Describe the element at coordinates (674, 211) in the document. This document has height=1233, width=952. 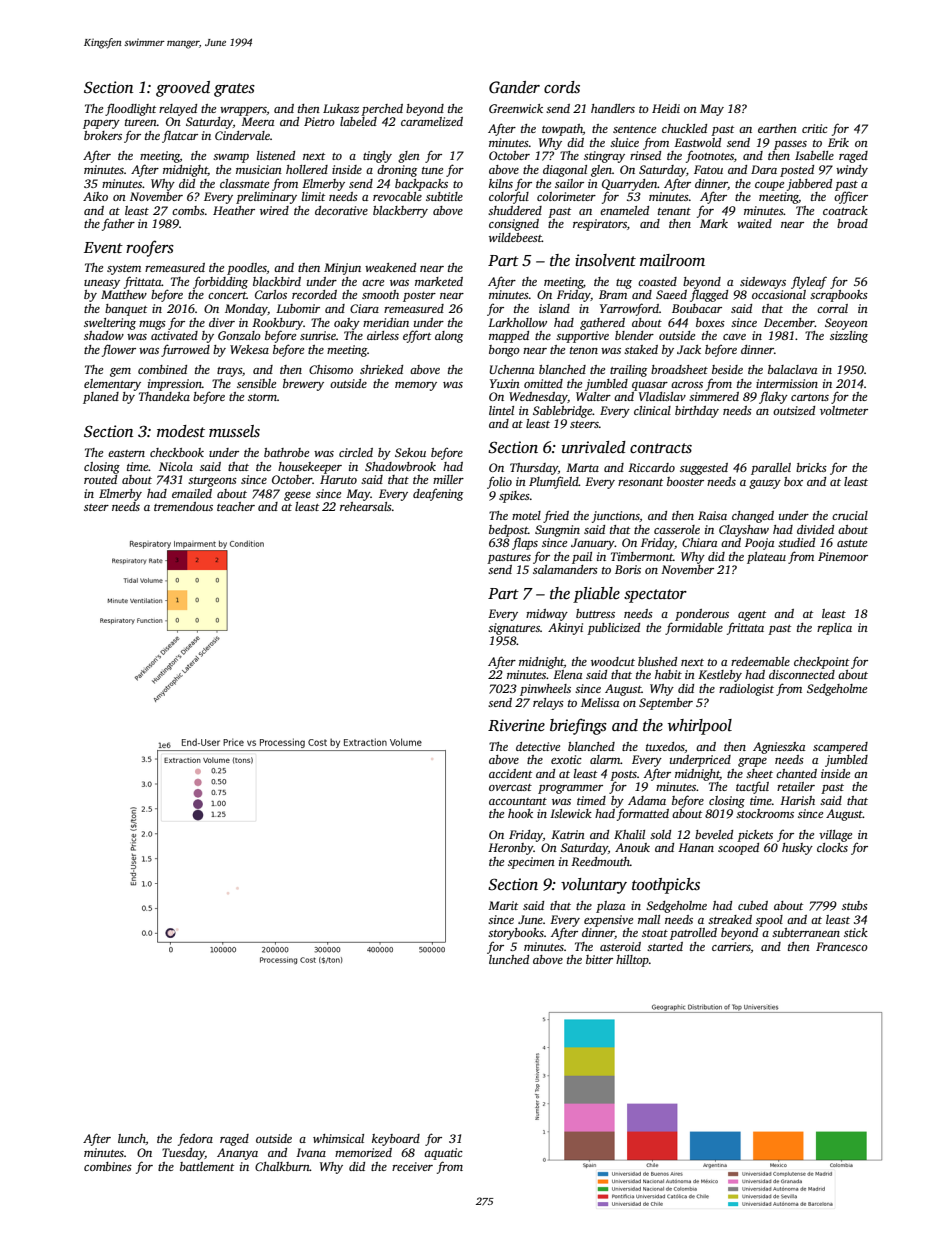
I see `tenant` at that location.
